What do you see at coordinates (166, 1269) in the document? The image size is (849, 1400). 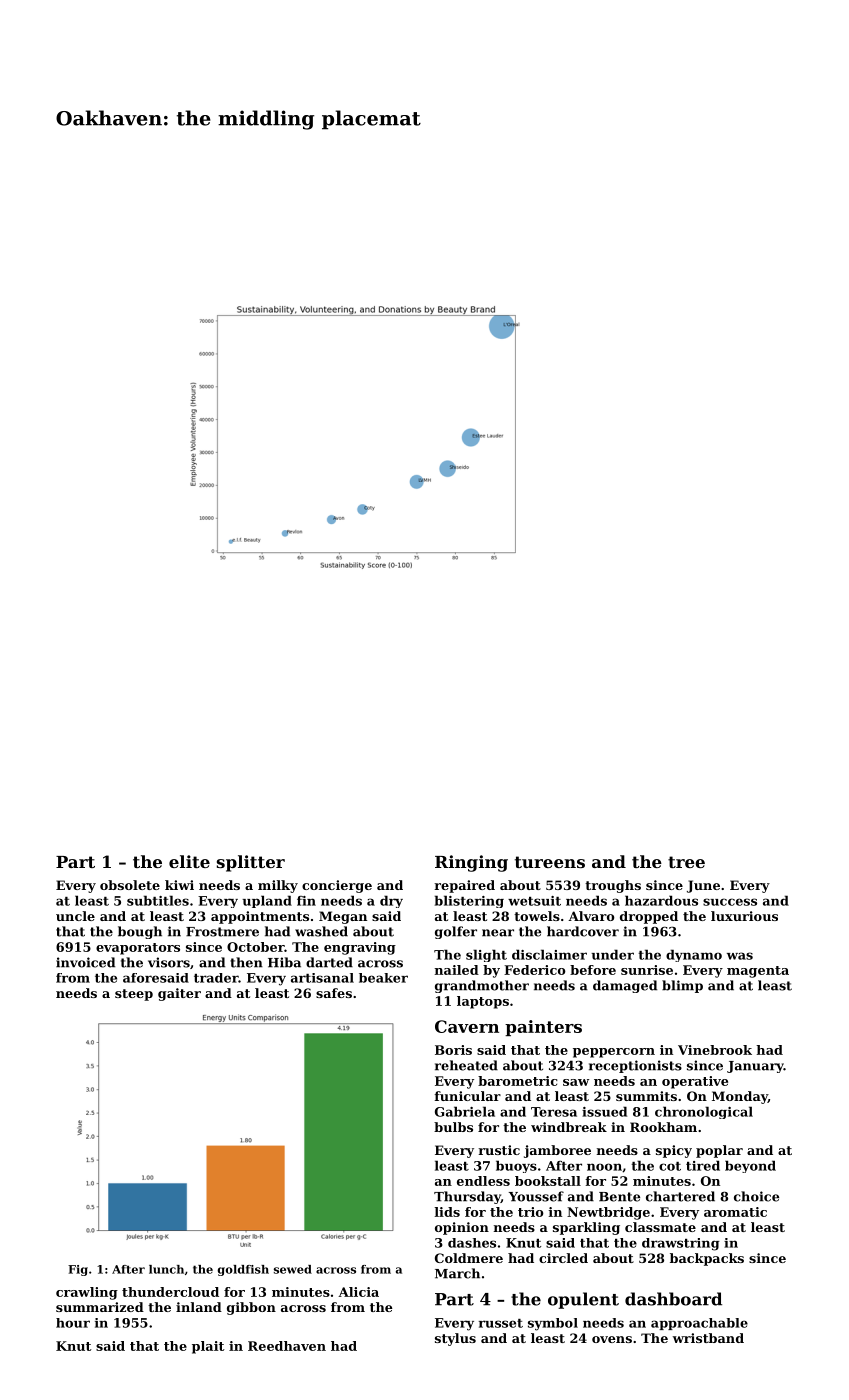 I see `lunch` at bounding box center [166, 1269].
